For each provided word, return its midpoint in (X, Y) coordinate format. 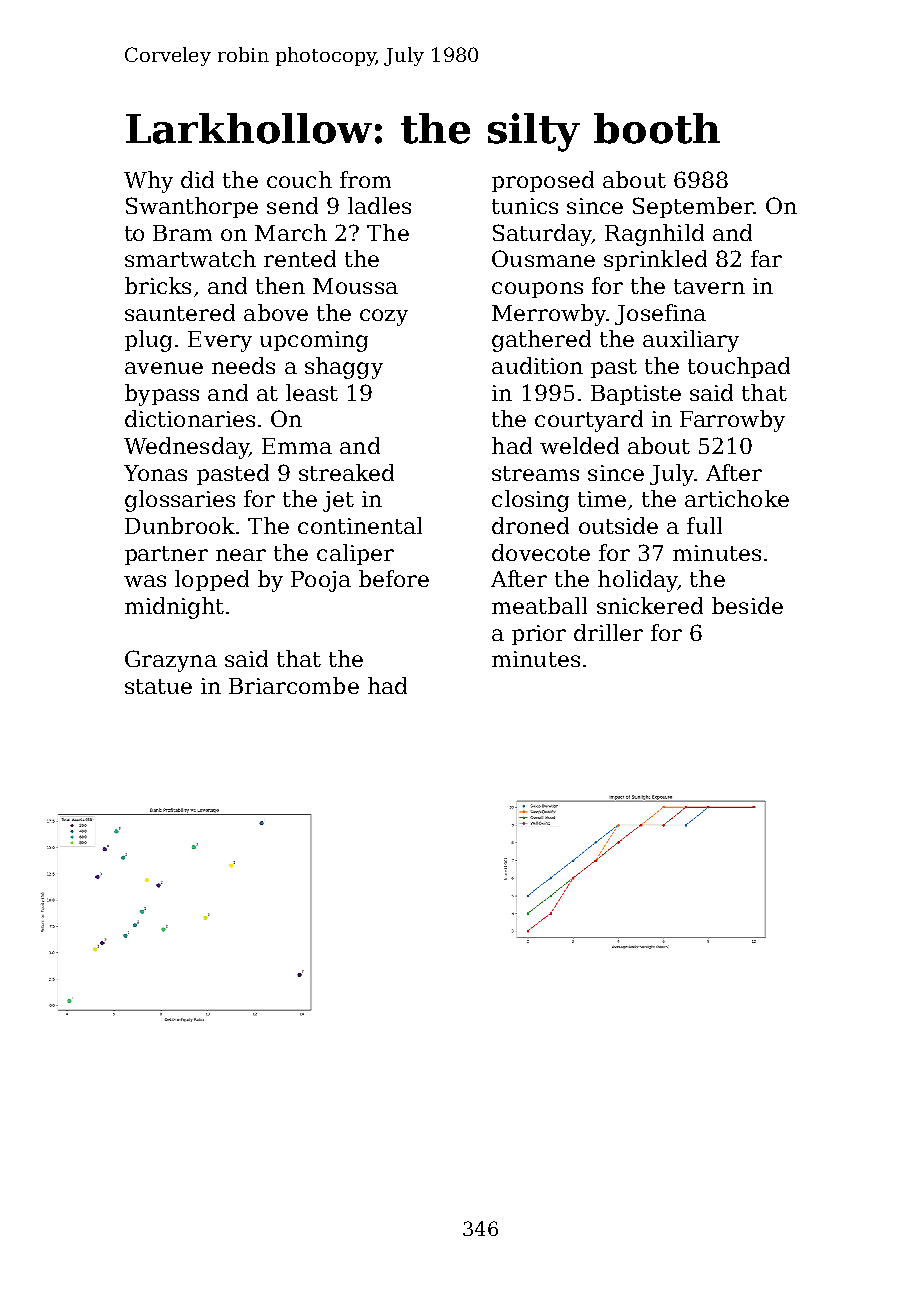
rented (300, 258)
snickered (650, 605)
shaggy (344, 368)
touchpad (739, 367)
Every (220, 341)
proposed (543, 181)
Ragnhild (654, 235)
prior (539, 635)
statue (158, 686)
